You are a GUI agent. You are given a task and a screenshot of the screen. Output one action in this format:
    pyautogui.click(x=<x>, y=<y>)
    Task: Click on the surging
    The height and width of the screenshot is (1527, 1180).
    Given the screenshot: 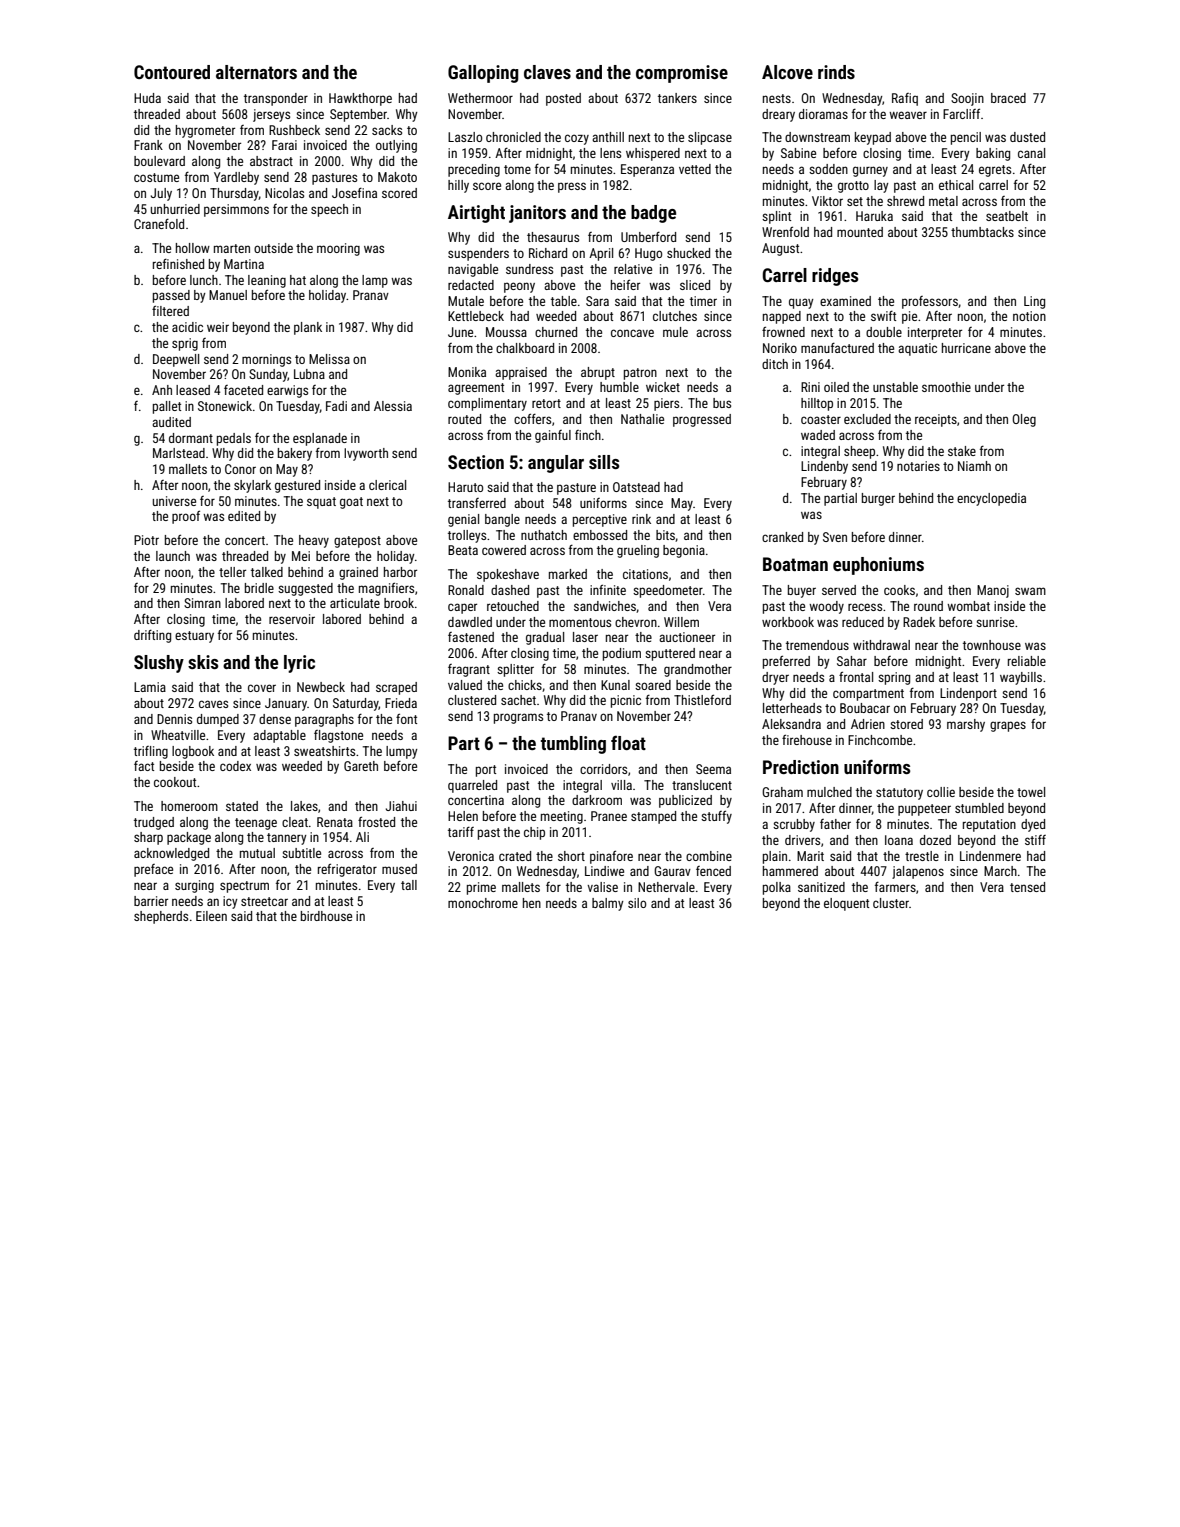 What is the action you would take?
    pyautogui.click(x=194, y=886)
